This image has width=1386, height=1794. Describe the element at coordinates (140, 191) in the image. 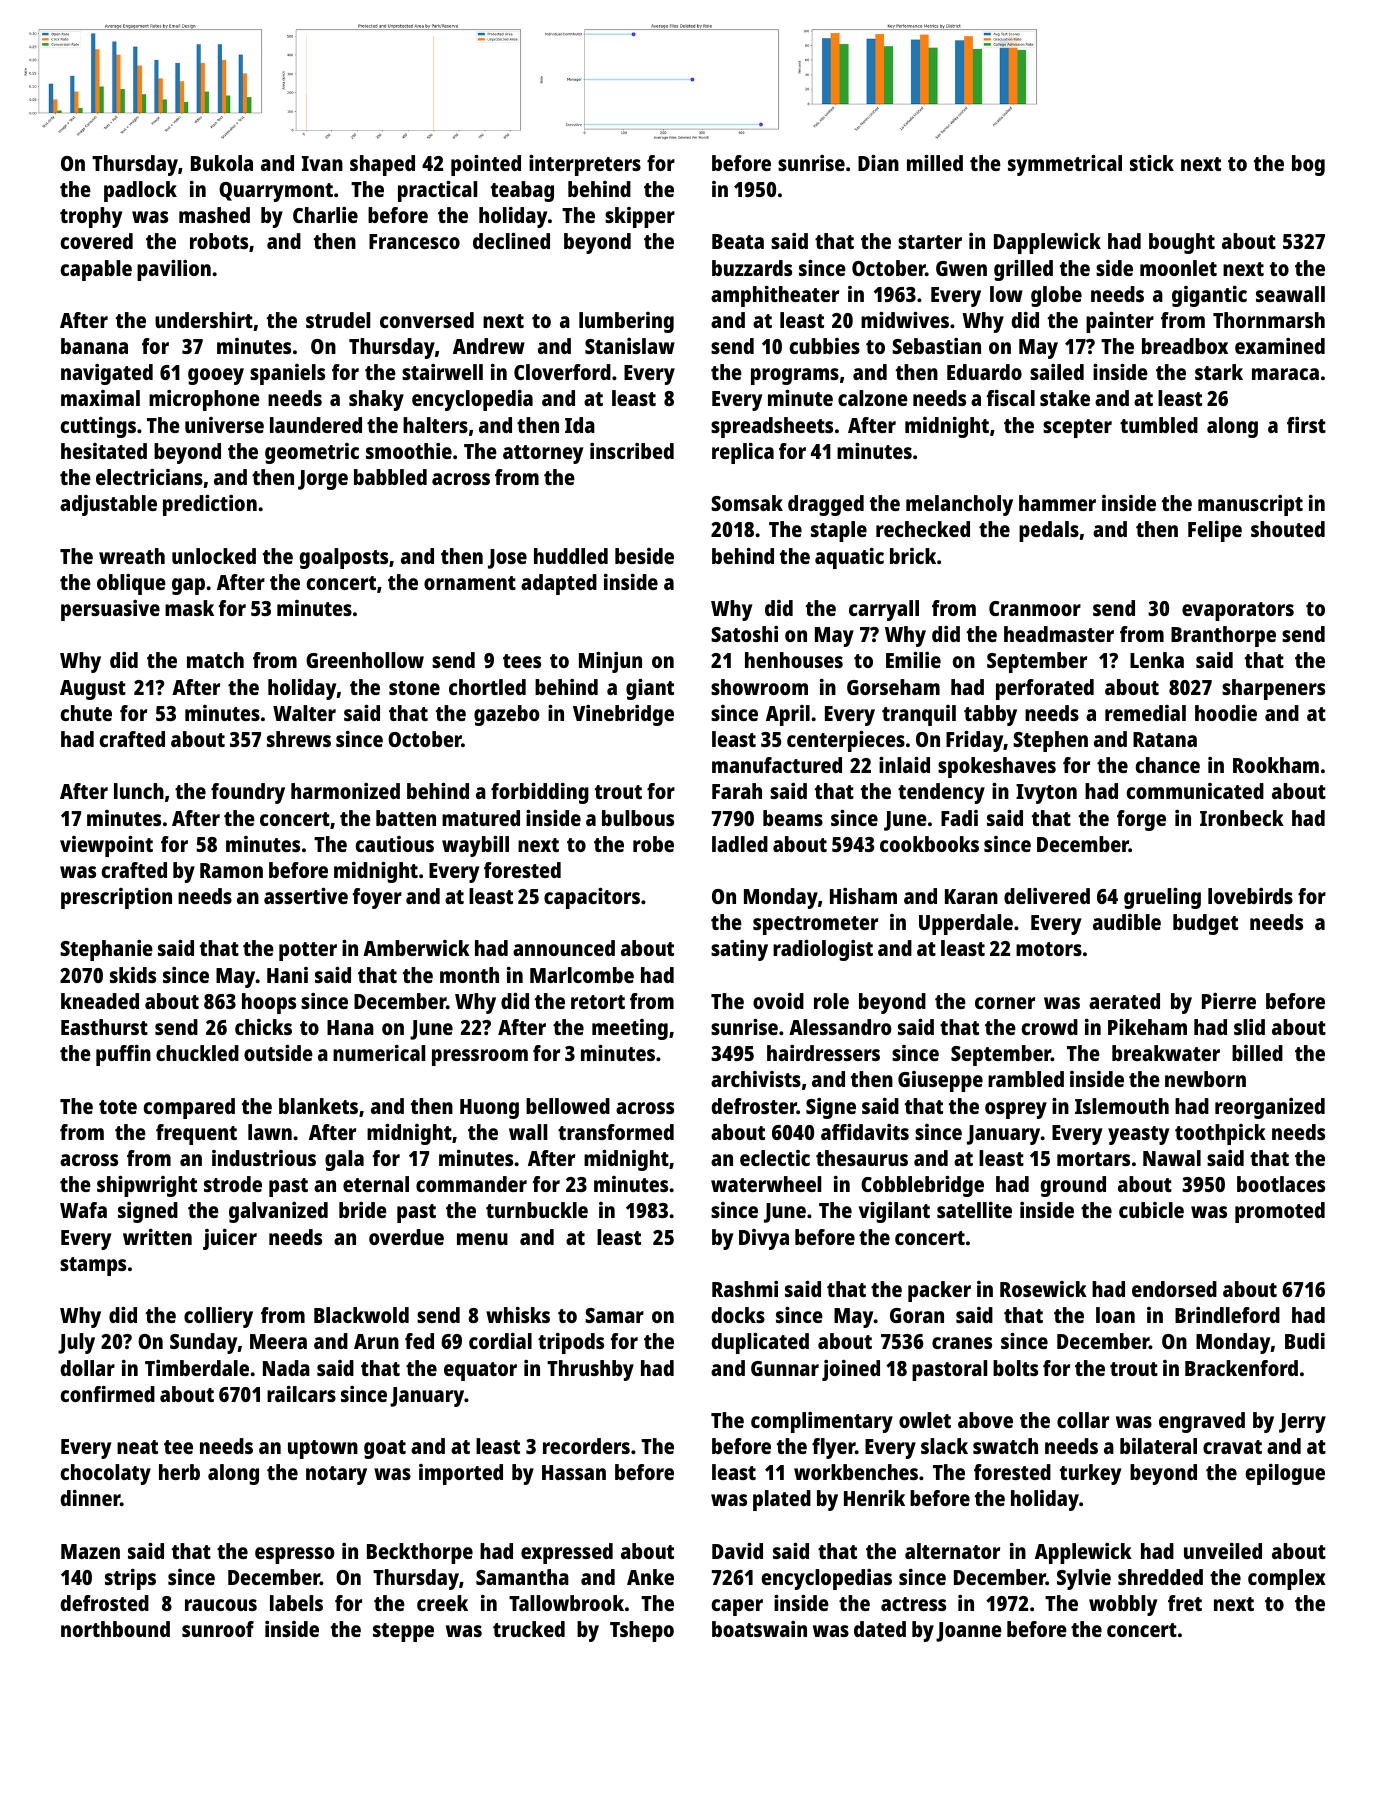

I see `padlock` at that location.
